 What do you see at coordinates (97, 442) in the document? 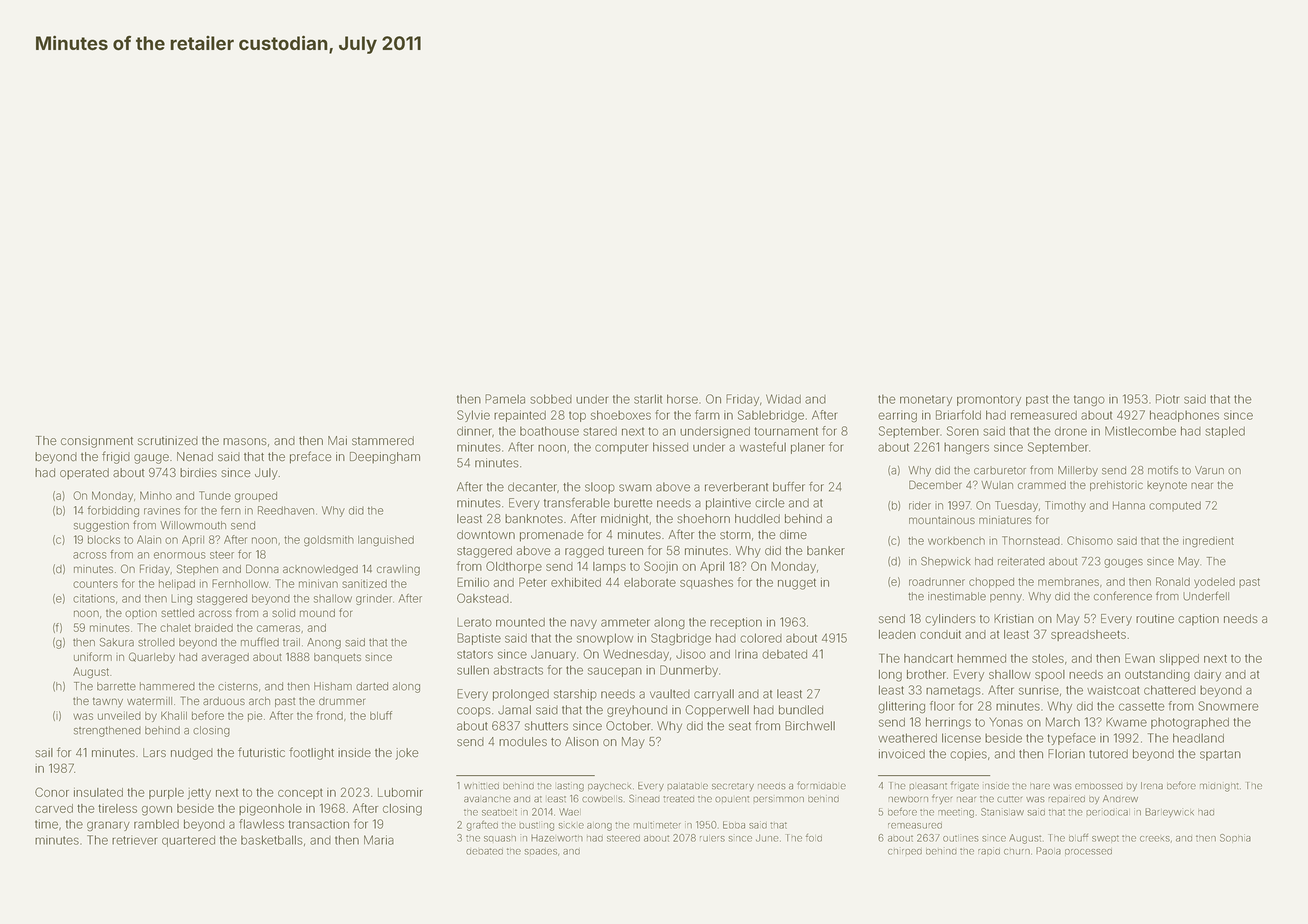
I see `consignment` at bounding box center [97, 442].
